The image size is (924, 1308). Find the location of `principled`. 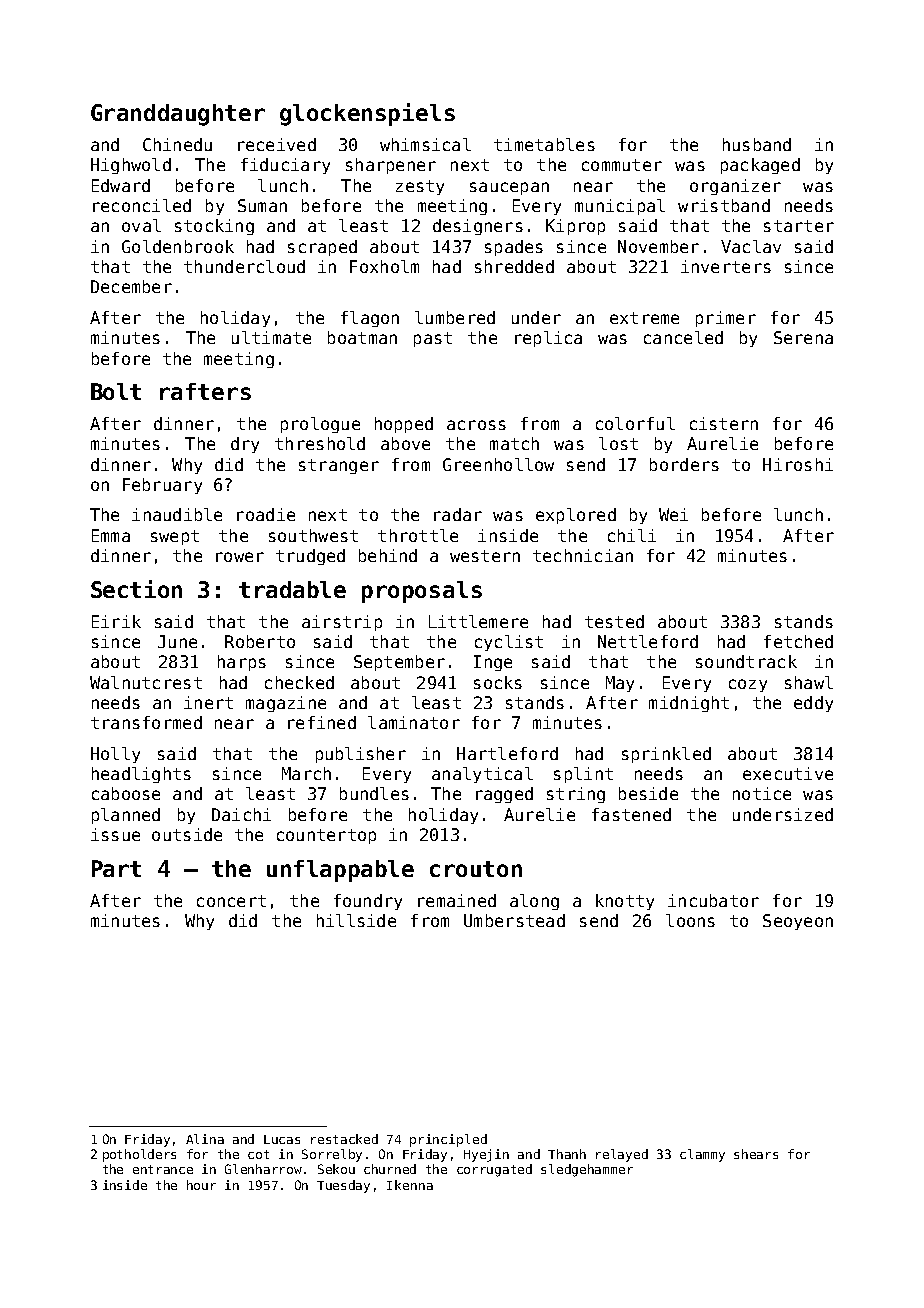

principled is located at coordinates (448, 1140).
